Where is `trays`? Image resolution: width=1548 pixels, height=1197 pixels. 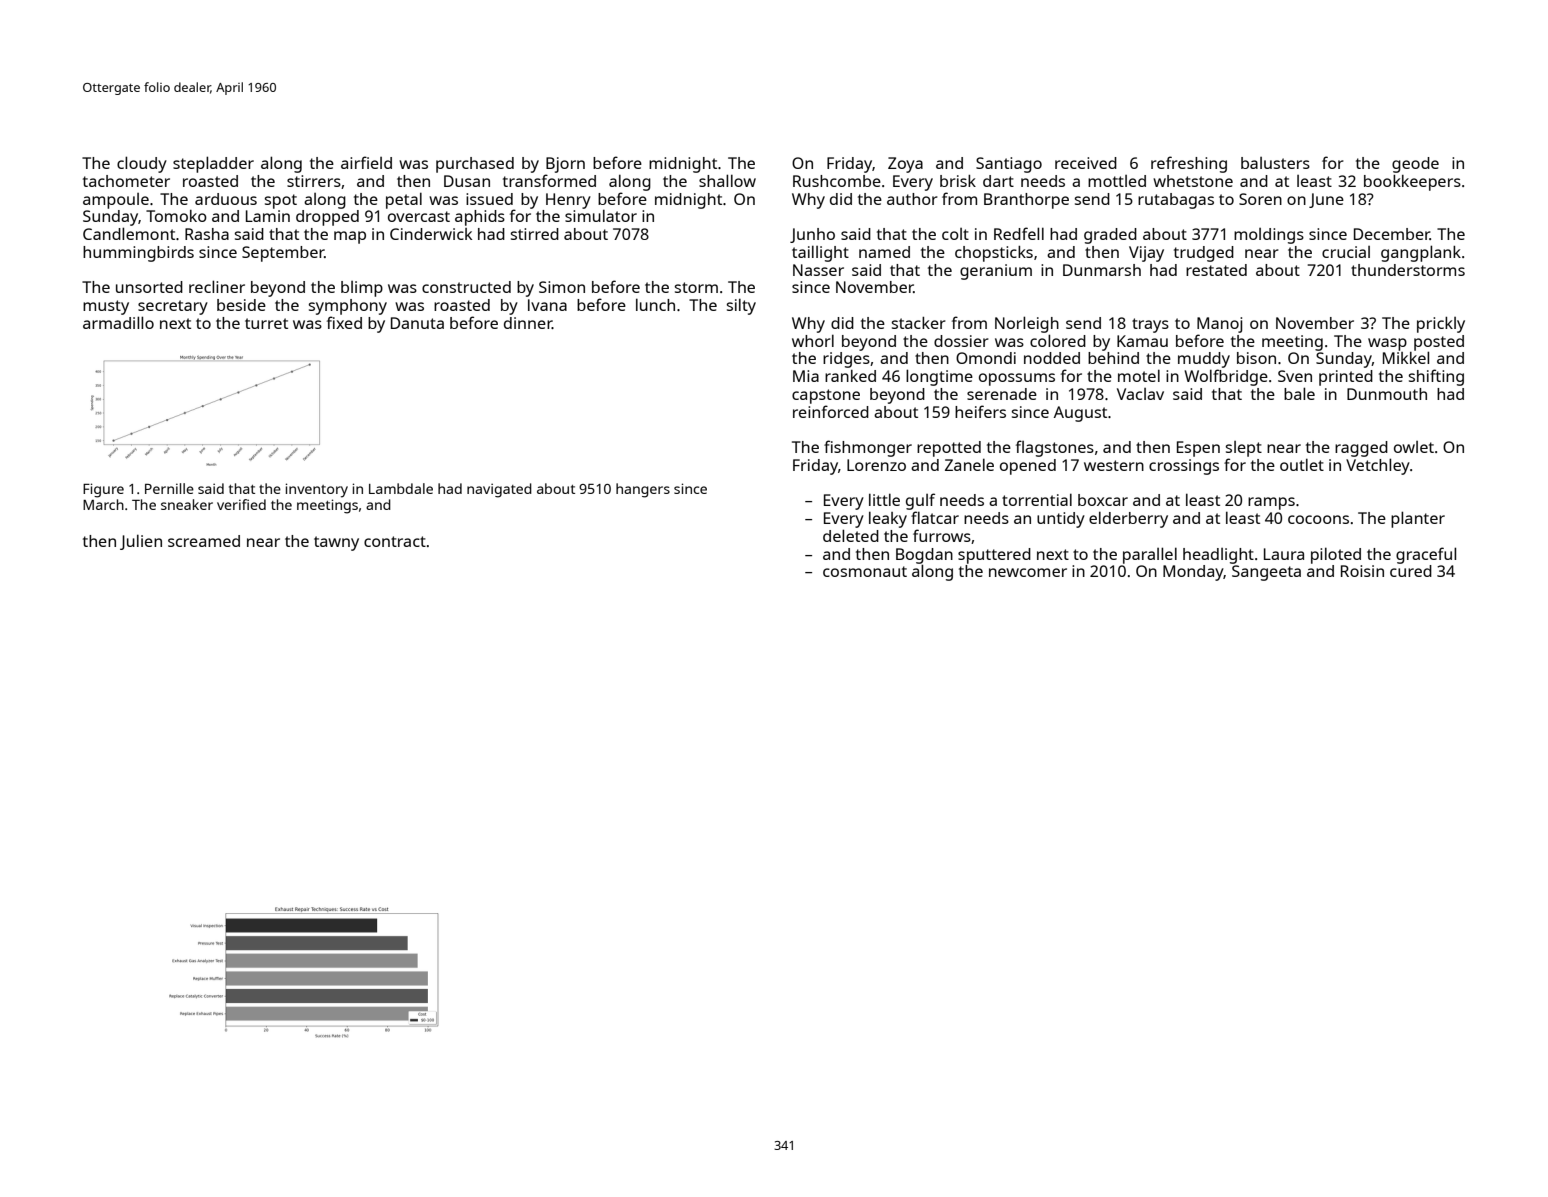 trays is located at coordinates (1150, 325).
